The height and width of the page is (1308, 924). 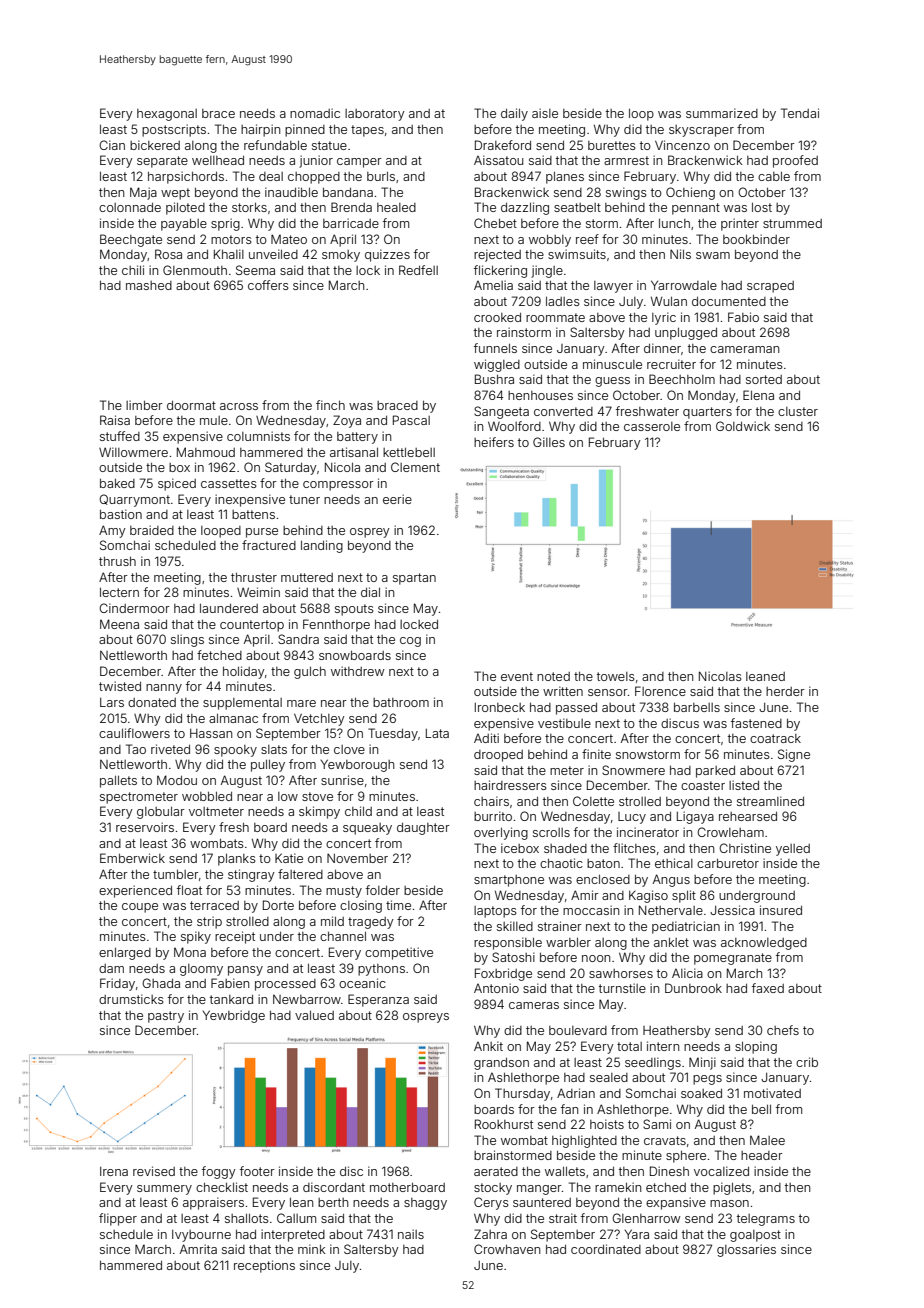 I want to click on receptions, so click(x=264, y=1266).
